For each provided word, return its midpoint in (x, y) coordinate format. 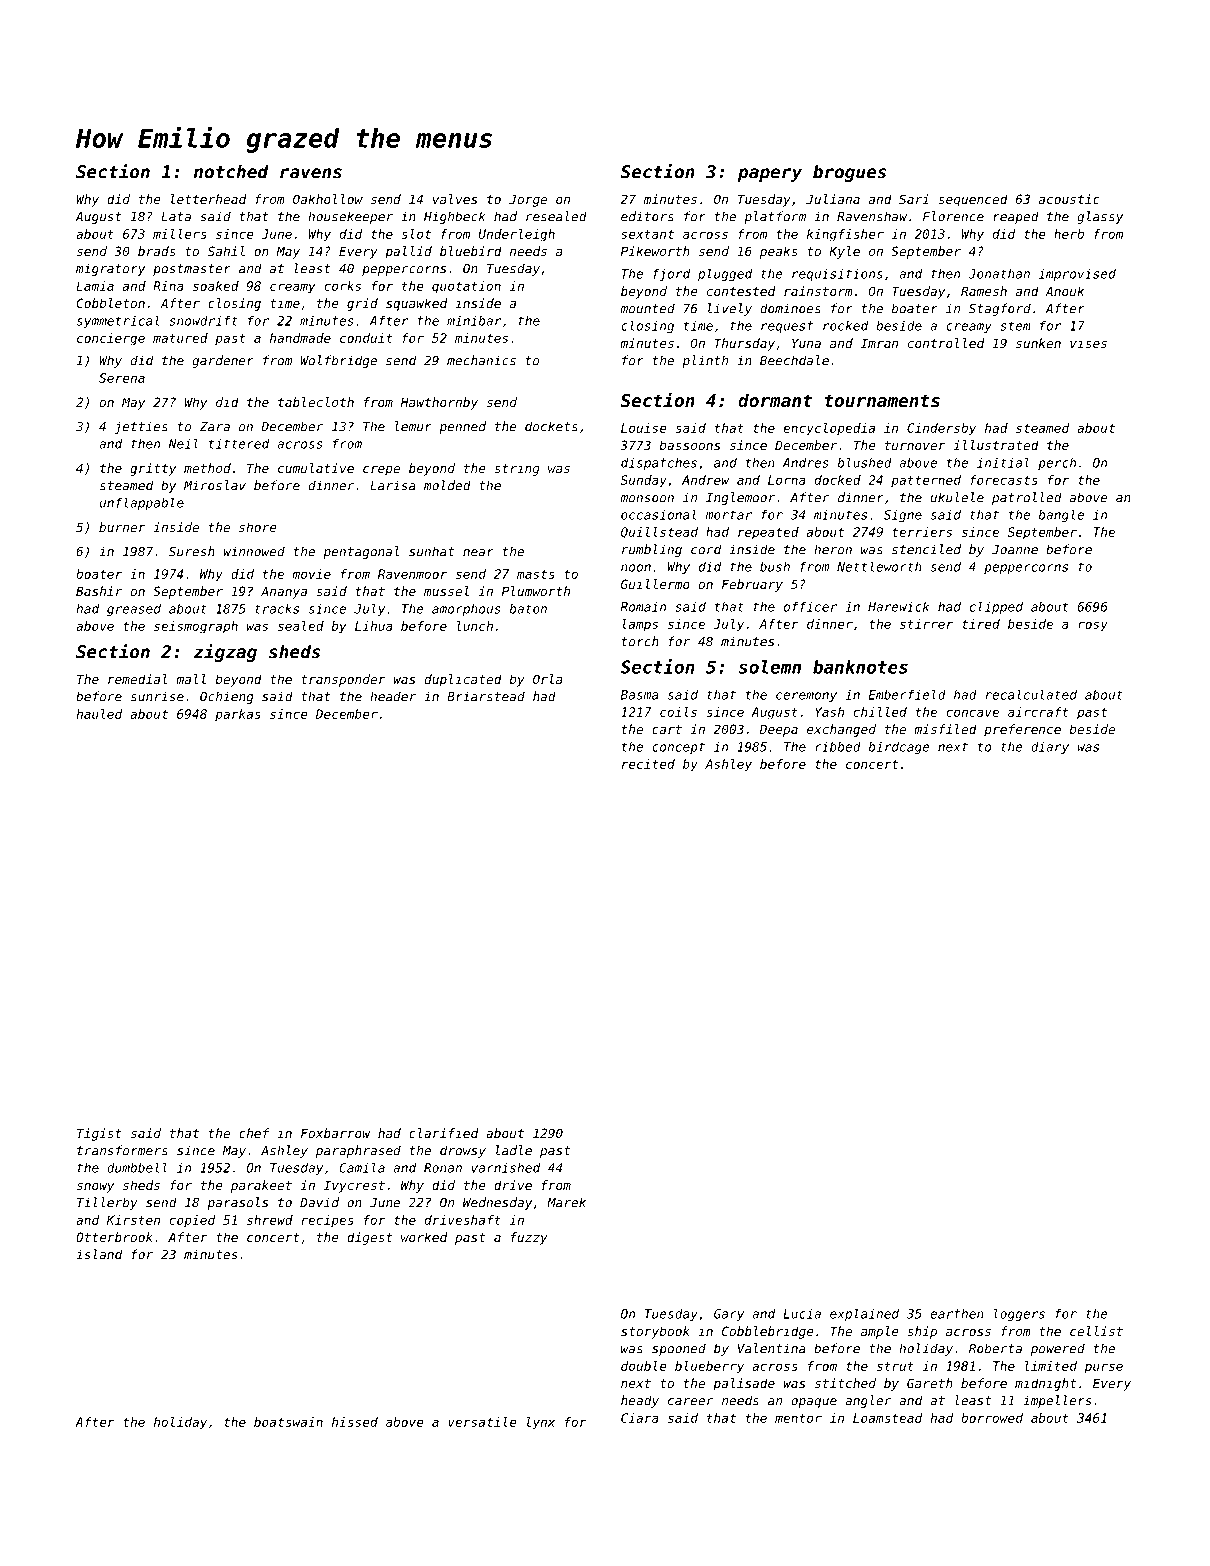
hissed (355, 1422)
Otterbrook (114, 1237)
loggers (1019, 1315)
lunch (475, 626)
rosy (1093, 626)
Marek (566, 1202)
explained (864, 1315)
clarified (443, 1133)
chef (254, 1133)
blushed (865, 462)
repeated (768, 533)
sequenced (973, 200)
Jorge (528, 200)
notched (231, 172)
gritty (153, 469)
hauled (99, 714)
